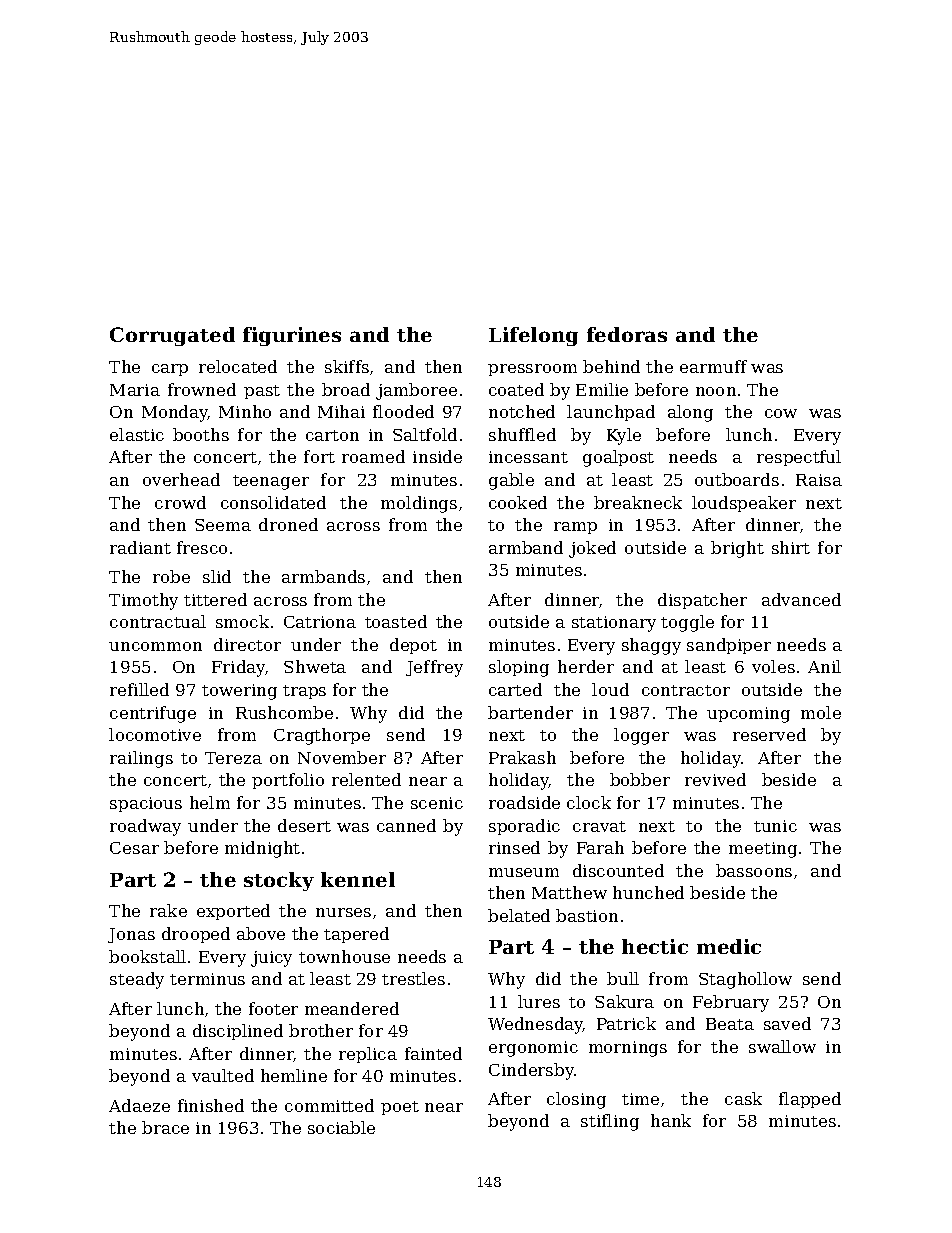 The image size is (952, 1233). What do you see at coordinates (416, 391) in the screenshot?
I see `jamboree` at bounding box center [416, 391].
